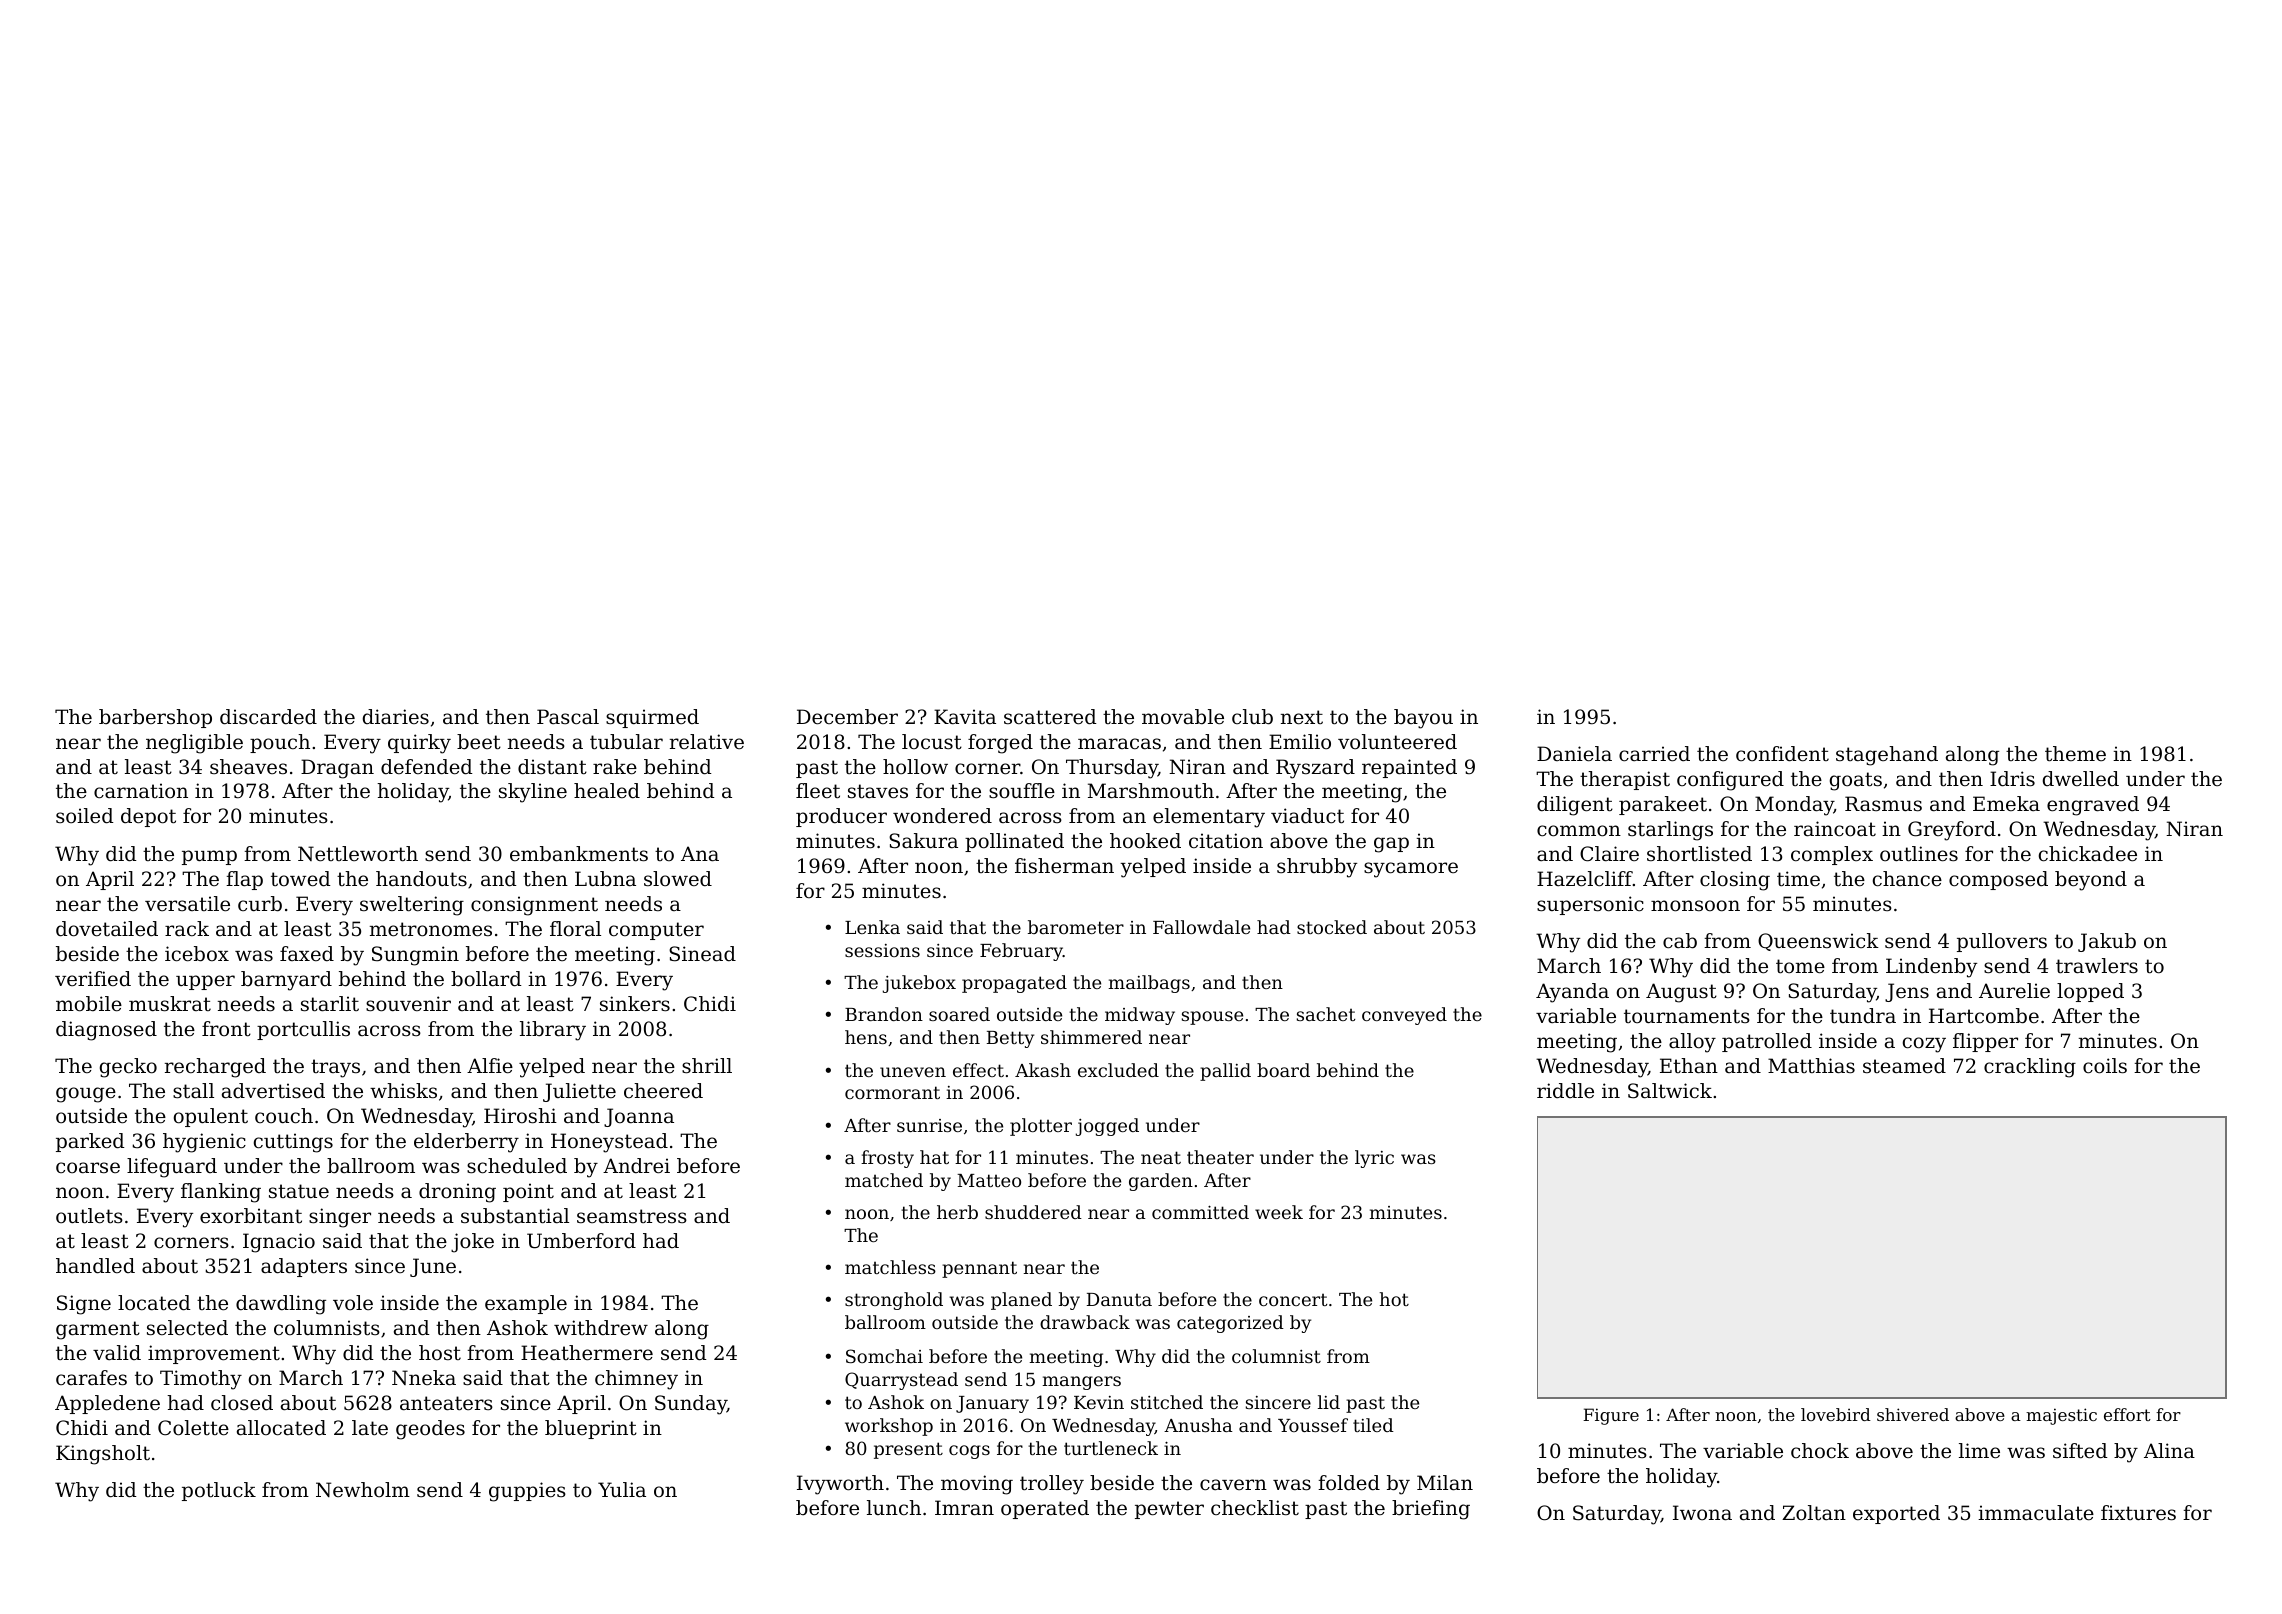 This image has height=1614, width=2282. Describe the element at coordinates (155, 718) in the image. I see `barbershop` at that location.
